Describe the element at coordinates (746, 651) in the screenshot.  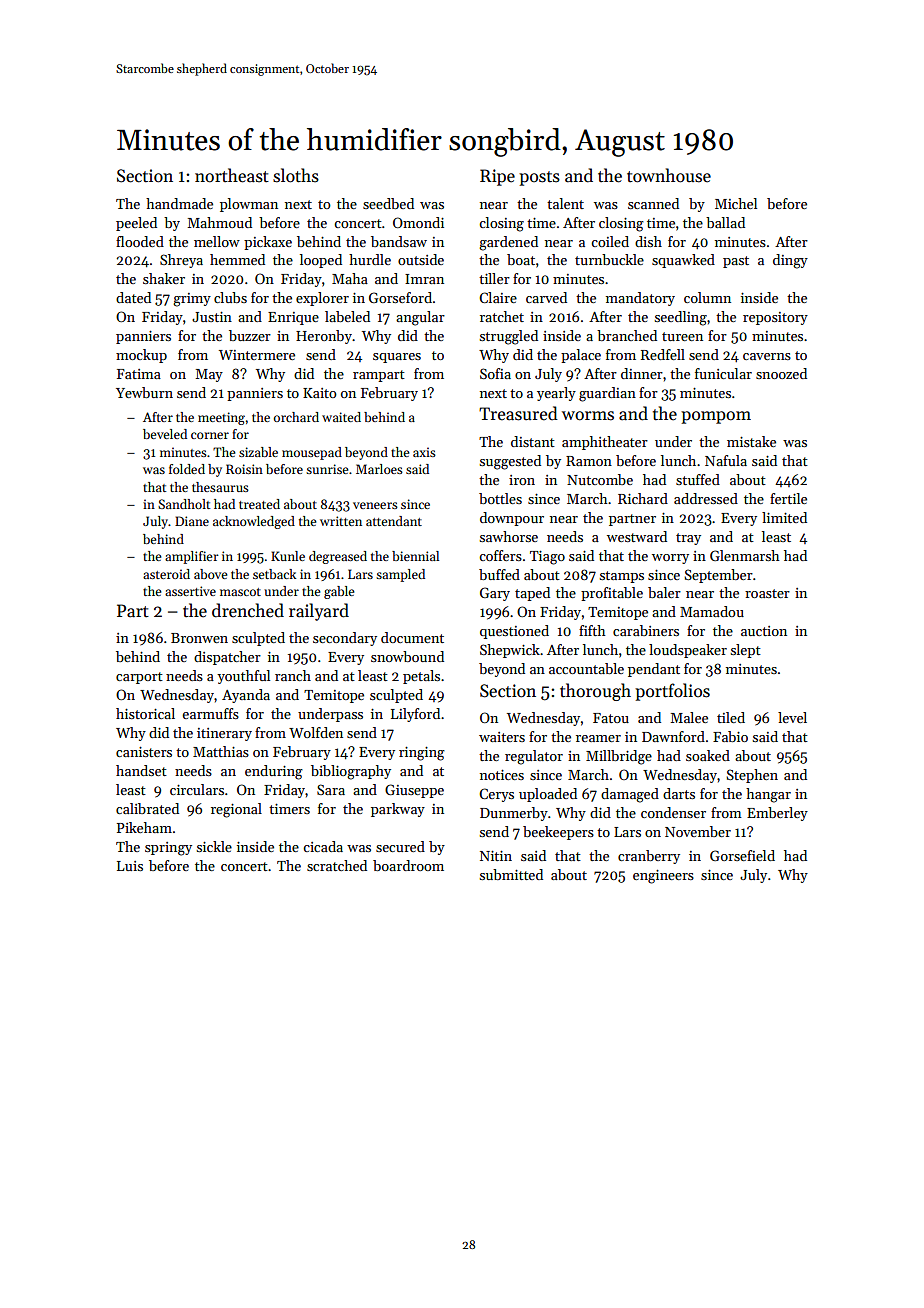
I see `slept` at that location.
